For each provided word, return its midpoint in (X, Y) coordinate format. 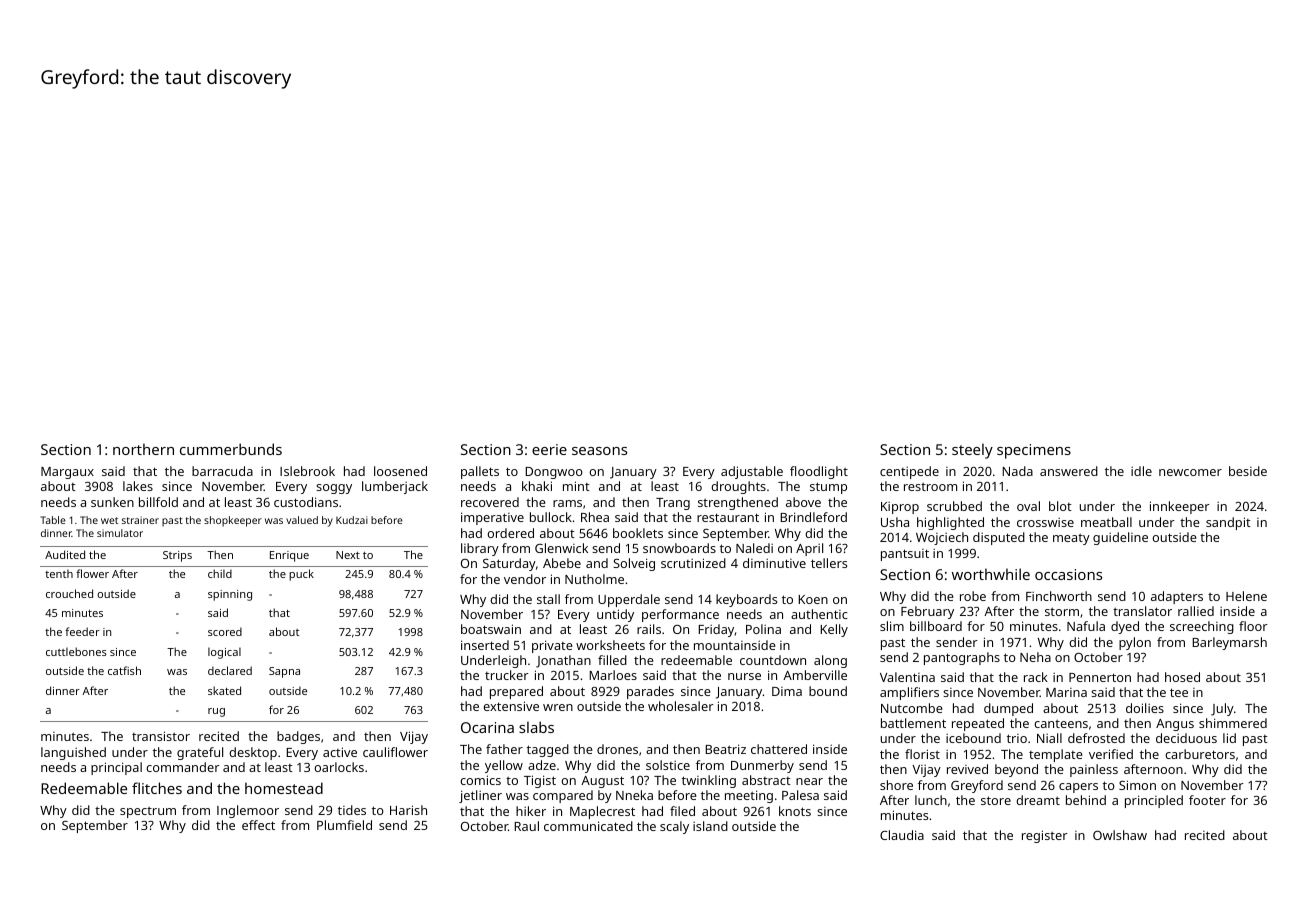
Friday (716, 630)
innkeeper (1180, 507)
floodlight (819, 472)
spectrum (148, 812)
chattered (779, 749)
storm (1062, 612)
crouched (69, 593)
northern (143, 449)
